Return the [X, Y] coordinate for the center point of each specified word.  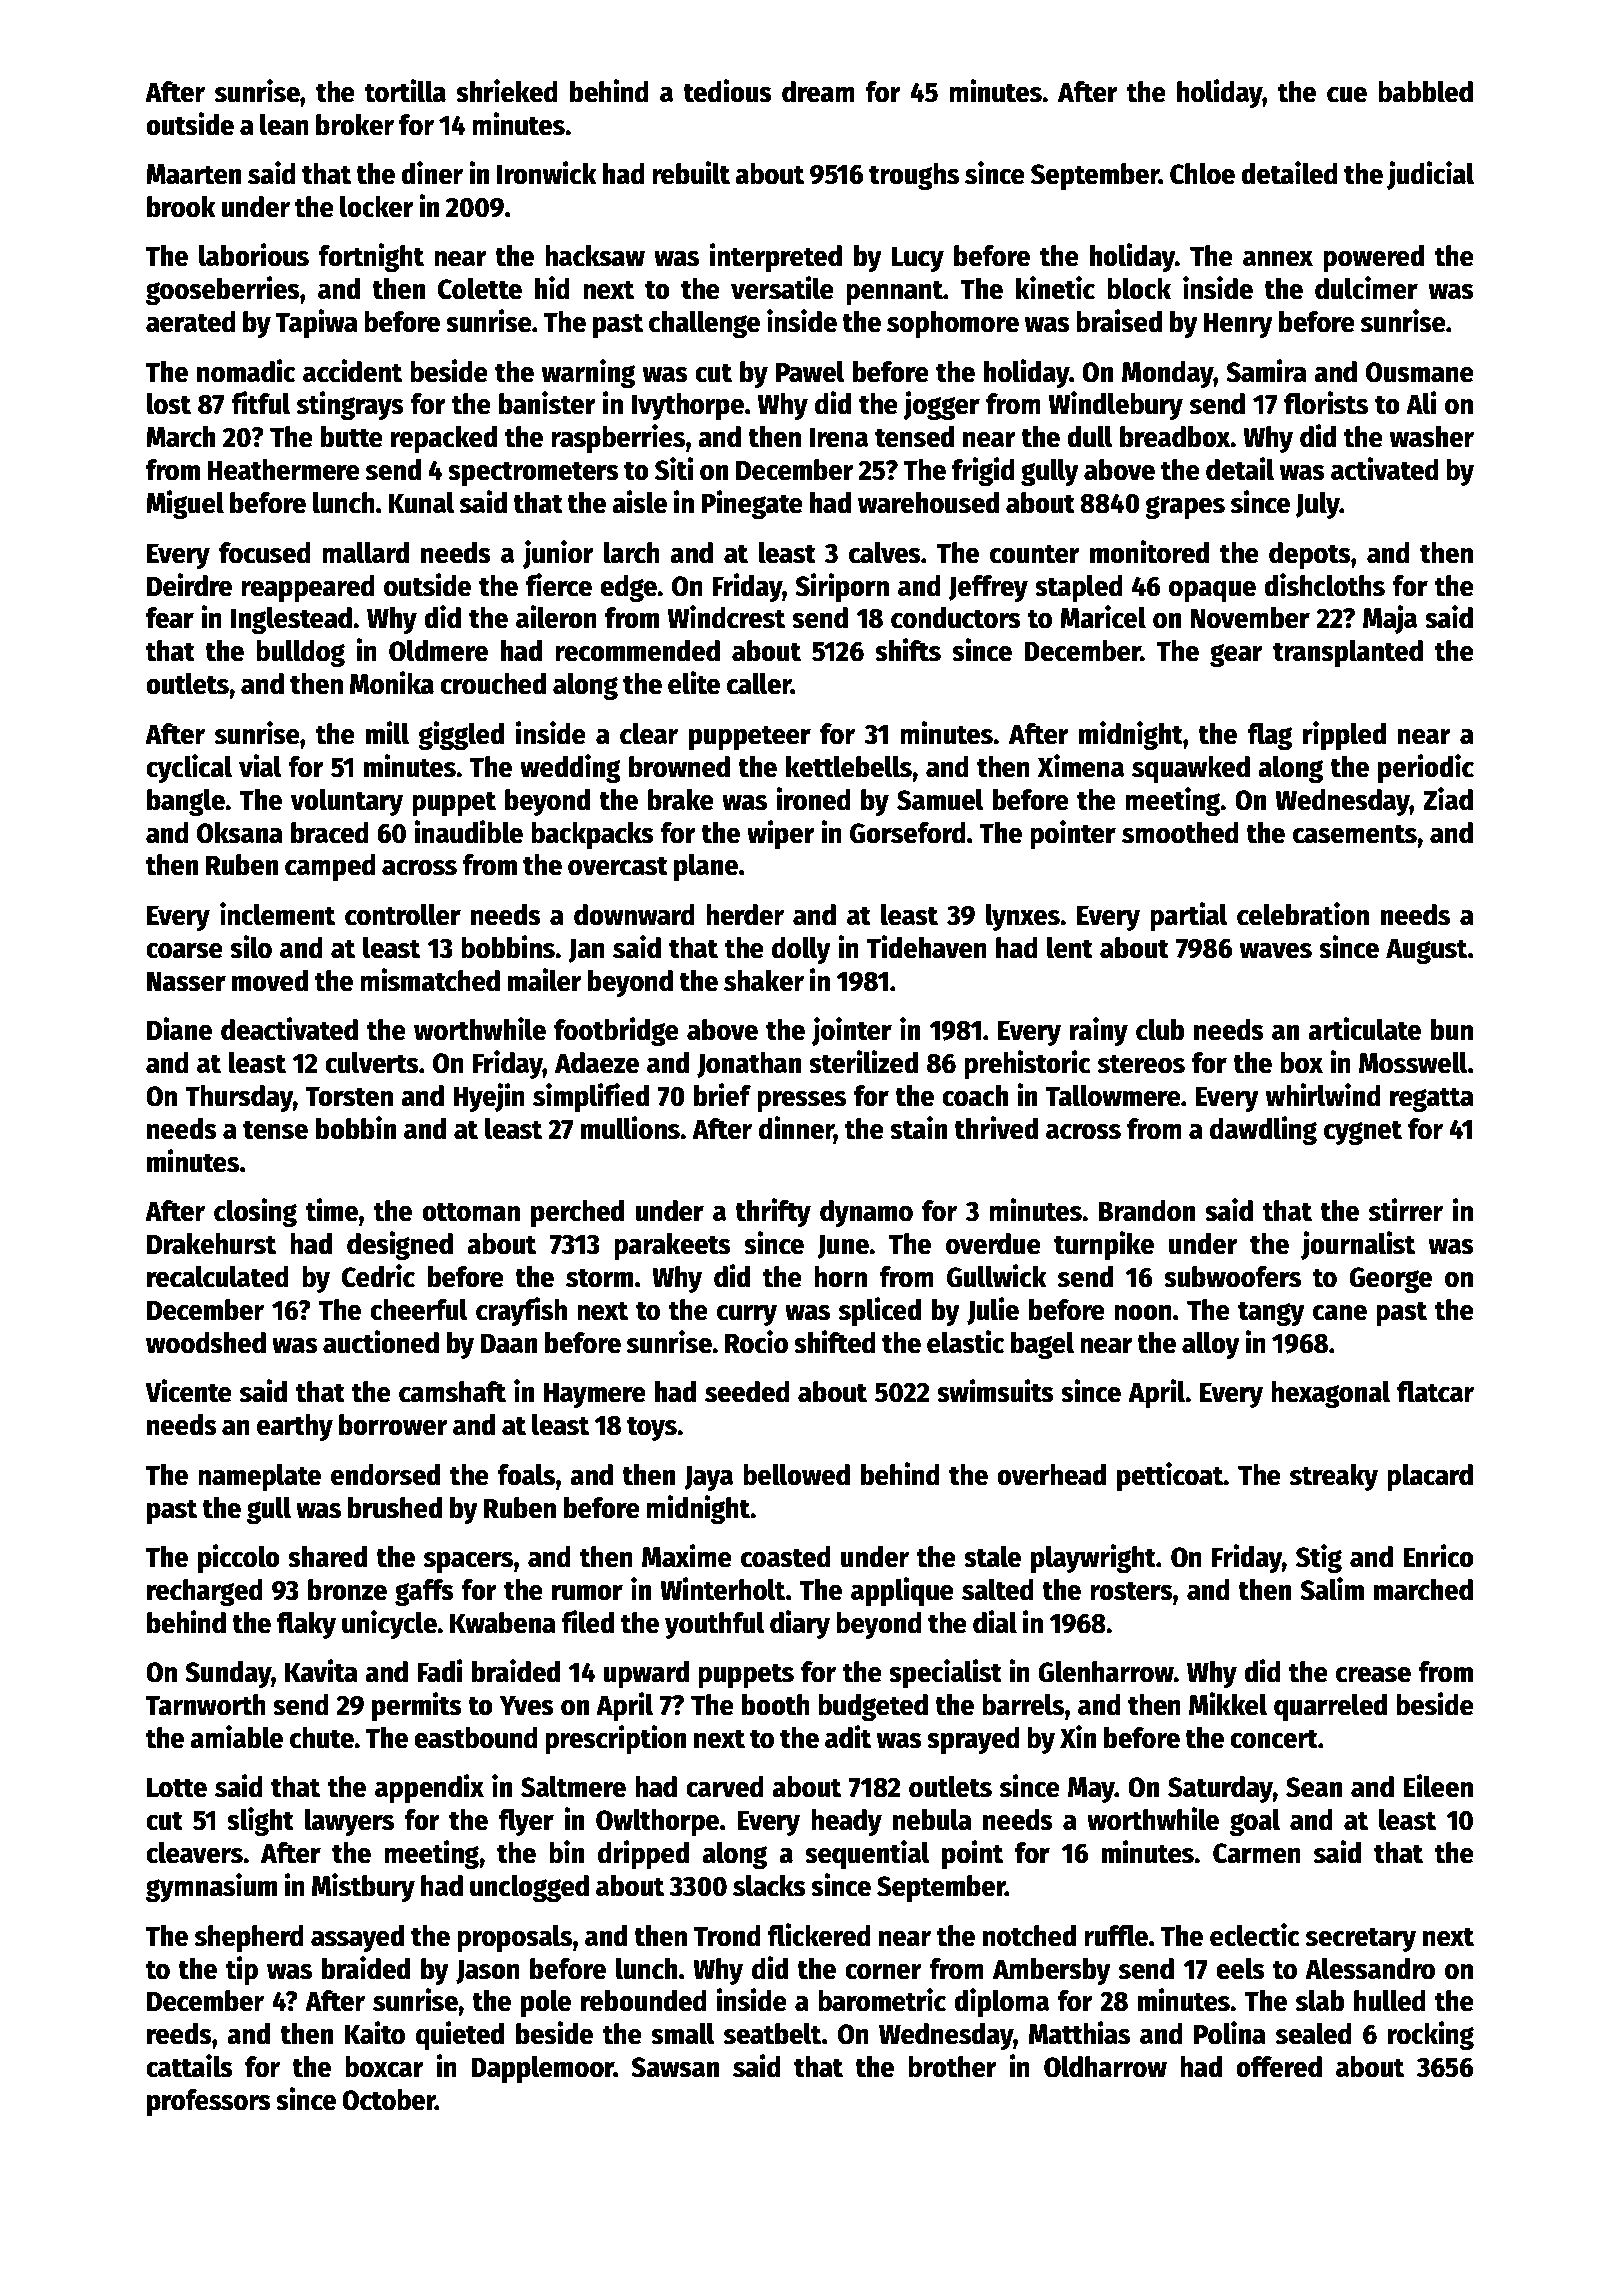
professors [209, 2102]
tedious [727, 91]
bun [1452, 1030]
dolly [801, 950]
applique [902, 1591]
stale [992, 1557]
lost [169, 404]
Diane [179, 1029]
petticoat [1170, 1476]
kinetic [1055, 288]
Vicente [188, 1391]
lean [284, 125]
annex [1278, 258]
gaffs [424, 1592]
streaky [1334, 1477]
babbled [1425, 92]
